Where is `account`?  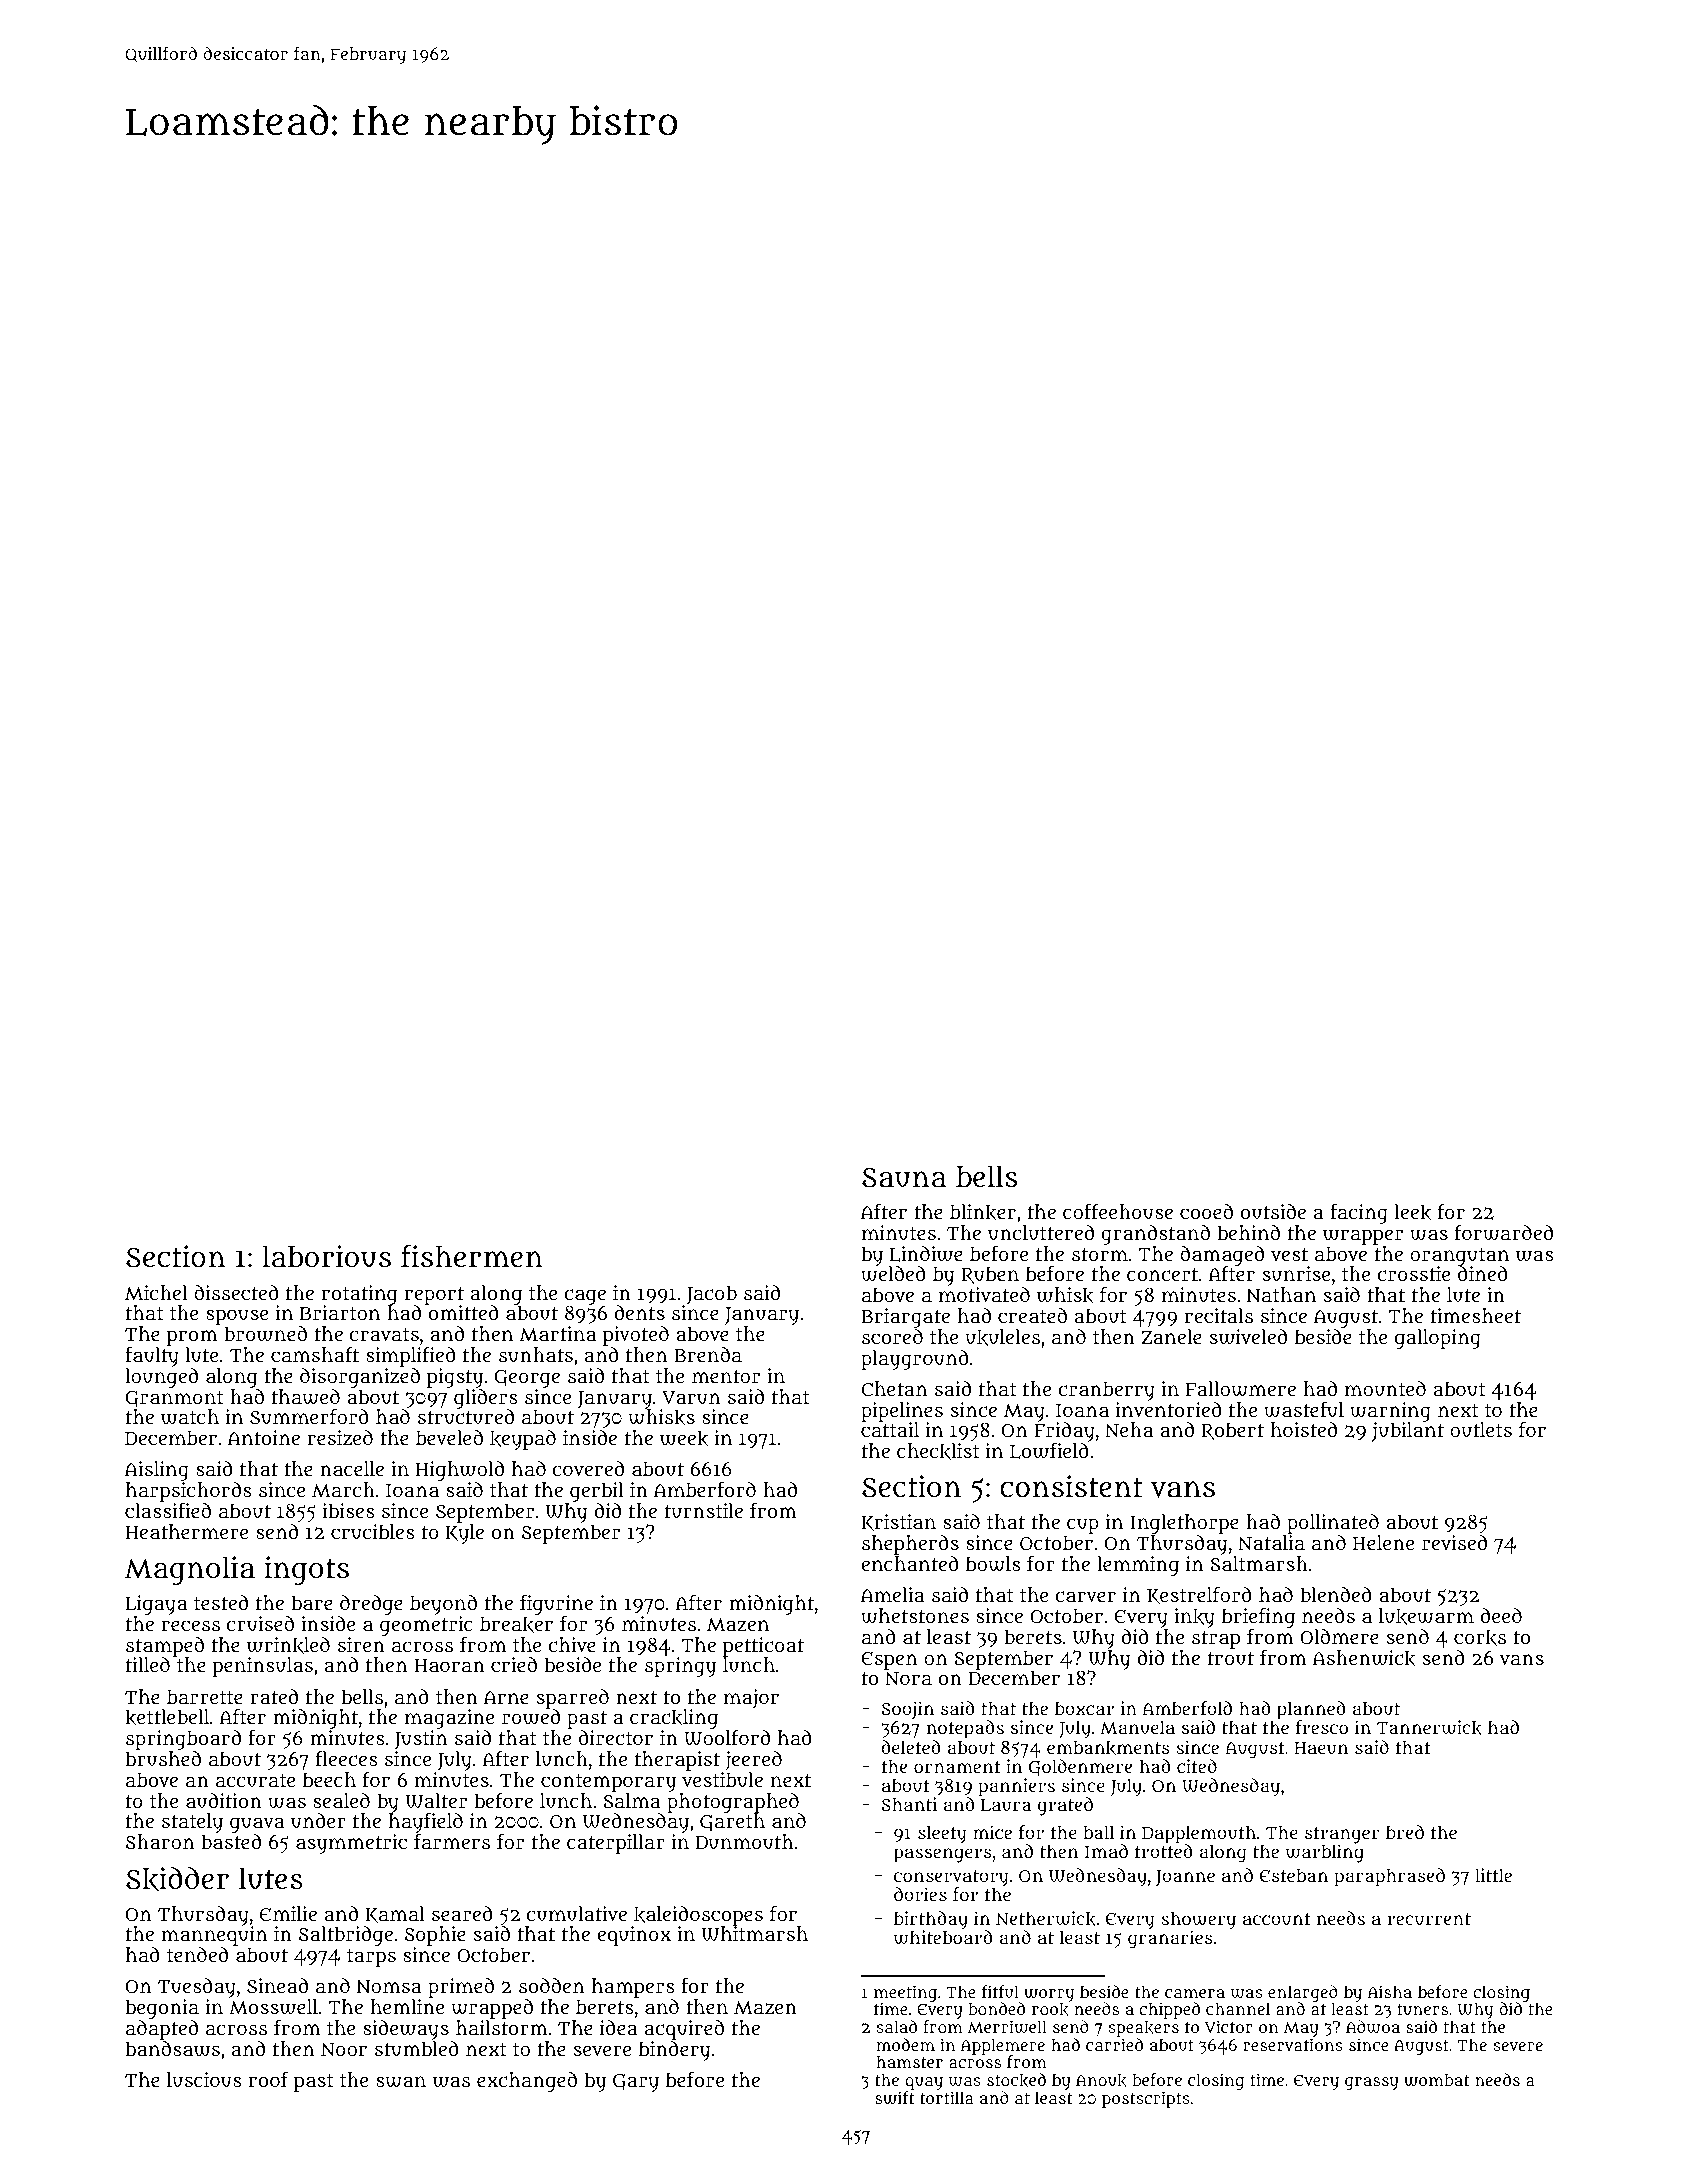 account is located at coordinates (1276, 1919).
